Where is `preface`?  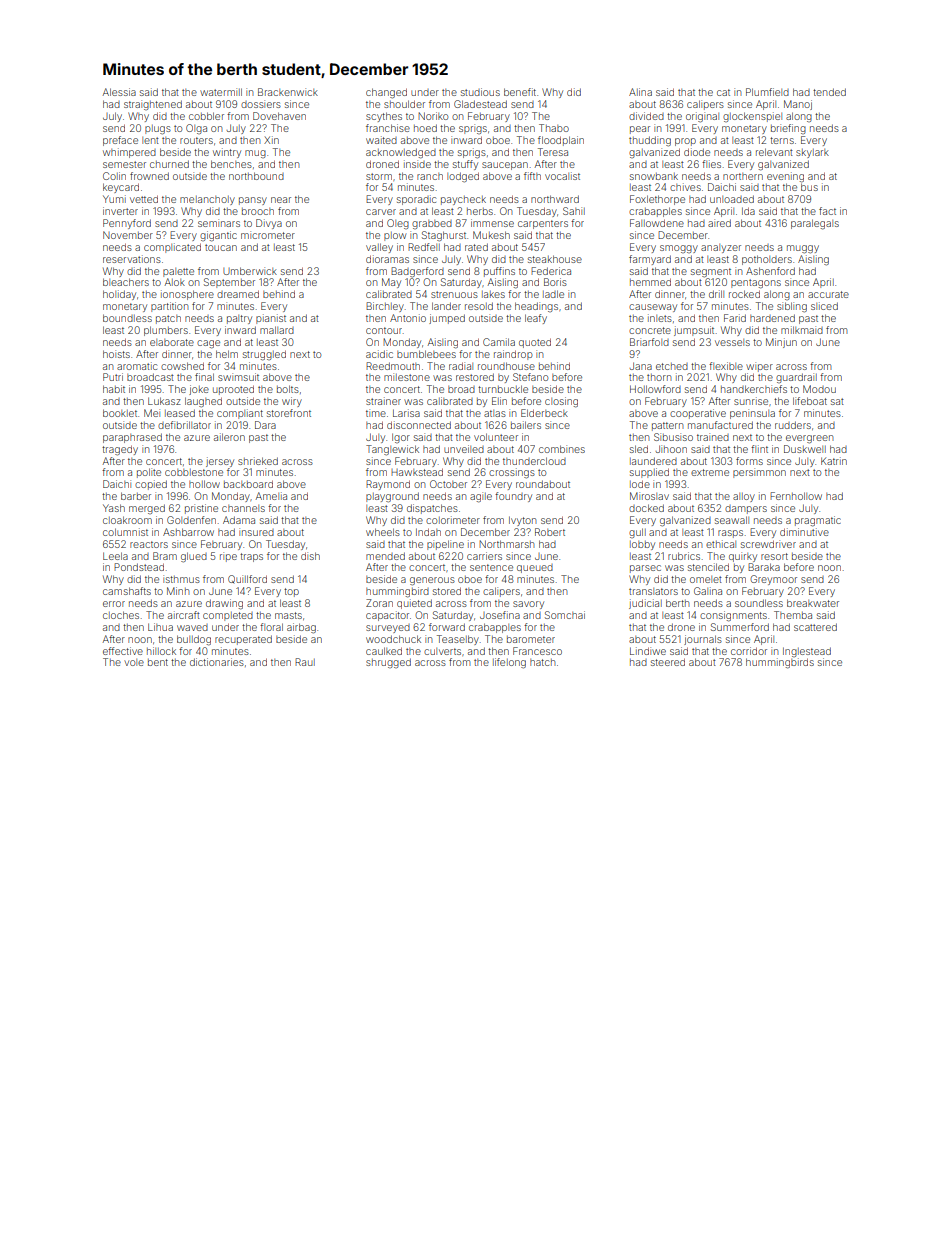 preface is located at coordinates (120, 141).
